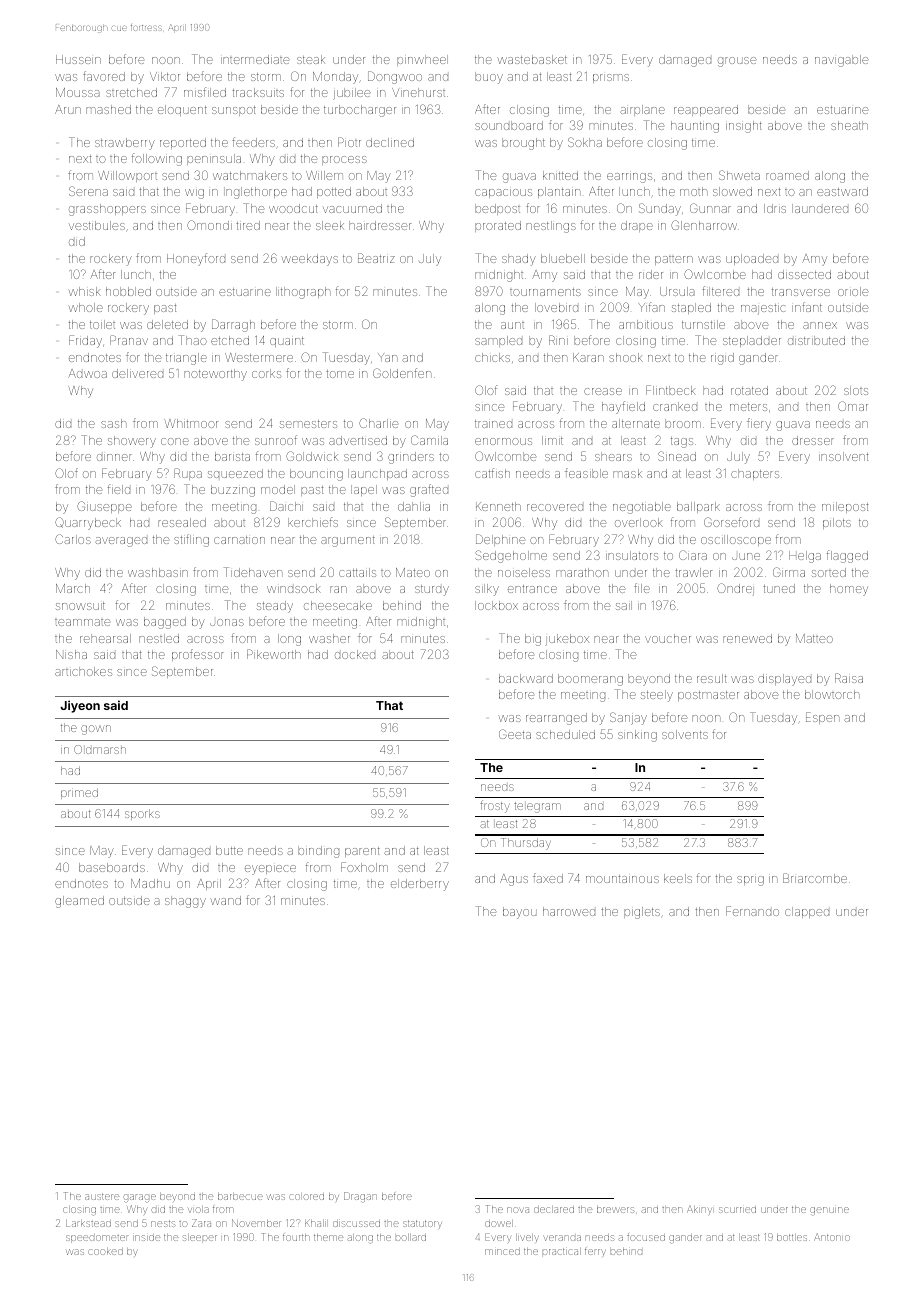 This screenshot has width=924, height=1308. What do you see at coordinates (737, 62) in the screenshot?
I see `grouse` at bounding box center [737, 62].
